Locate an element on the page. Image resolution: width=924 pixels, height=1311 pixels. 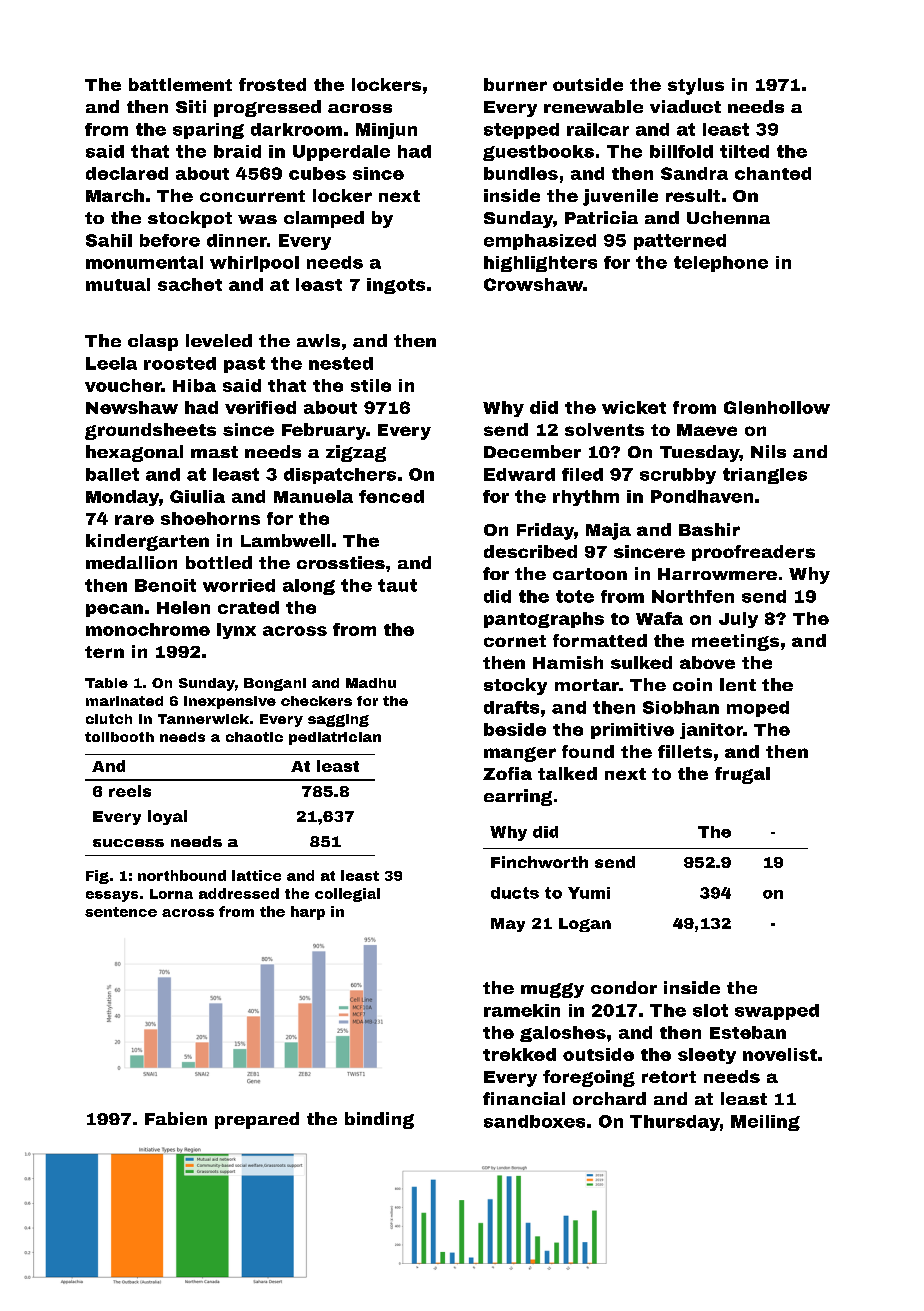
monochrome is located at coordinates (148, 629).
